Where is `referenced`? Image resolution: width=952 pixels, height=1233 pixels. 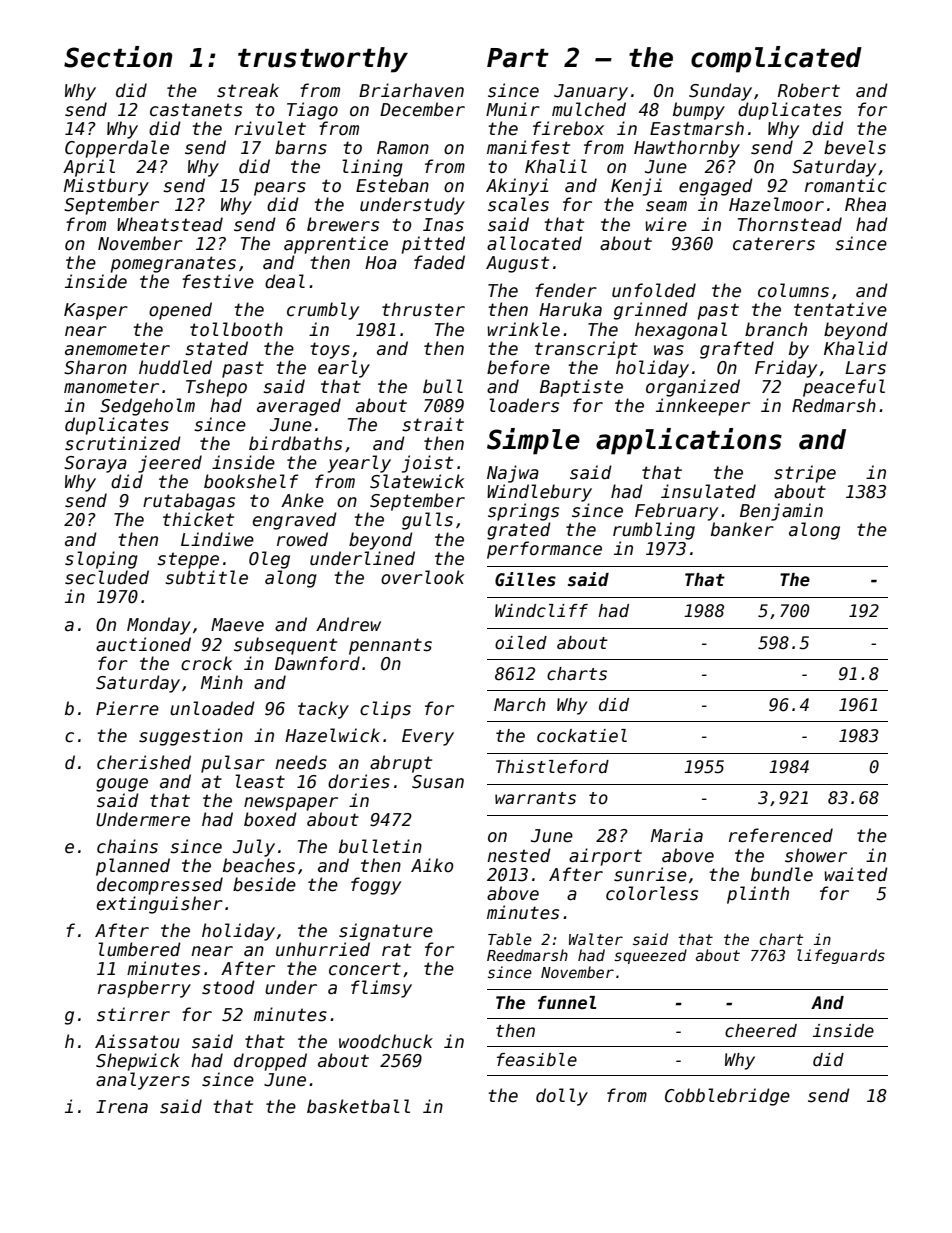
referenced is located at coordinates (781, 835).
